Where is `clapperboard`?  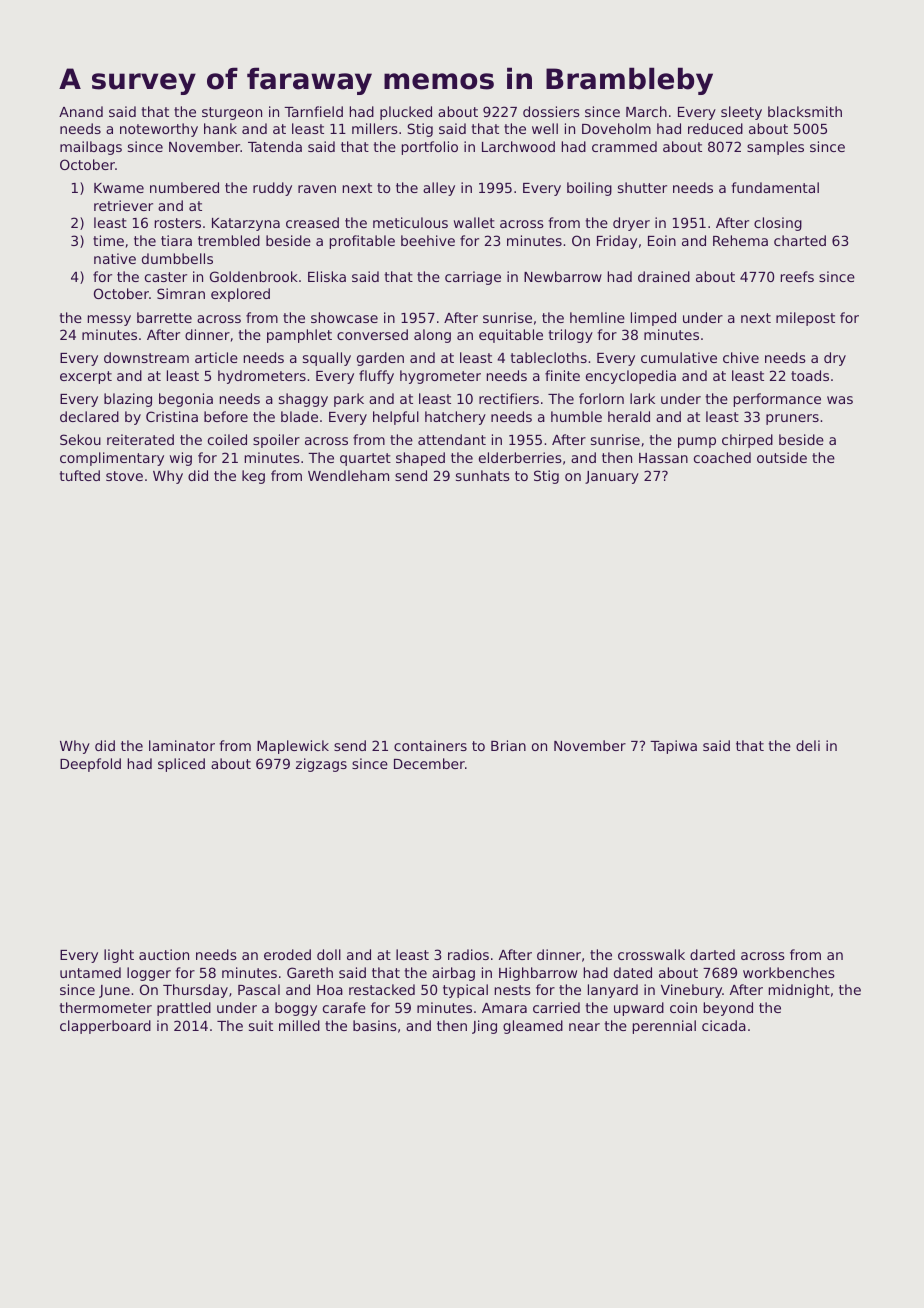
clapperboard is located at coordinates (105, 1027).
